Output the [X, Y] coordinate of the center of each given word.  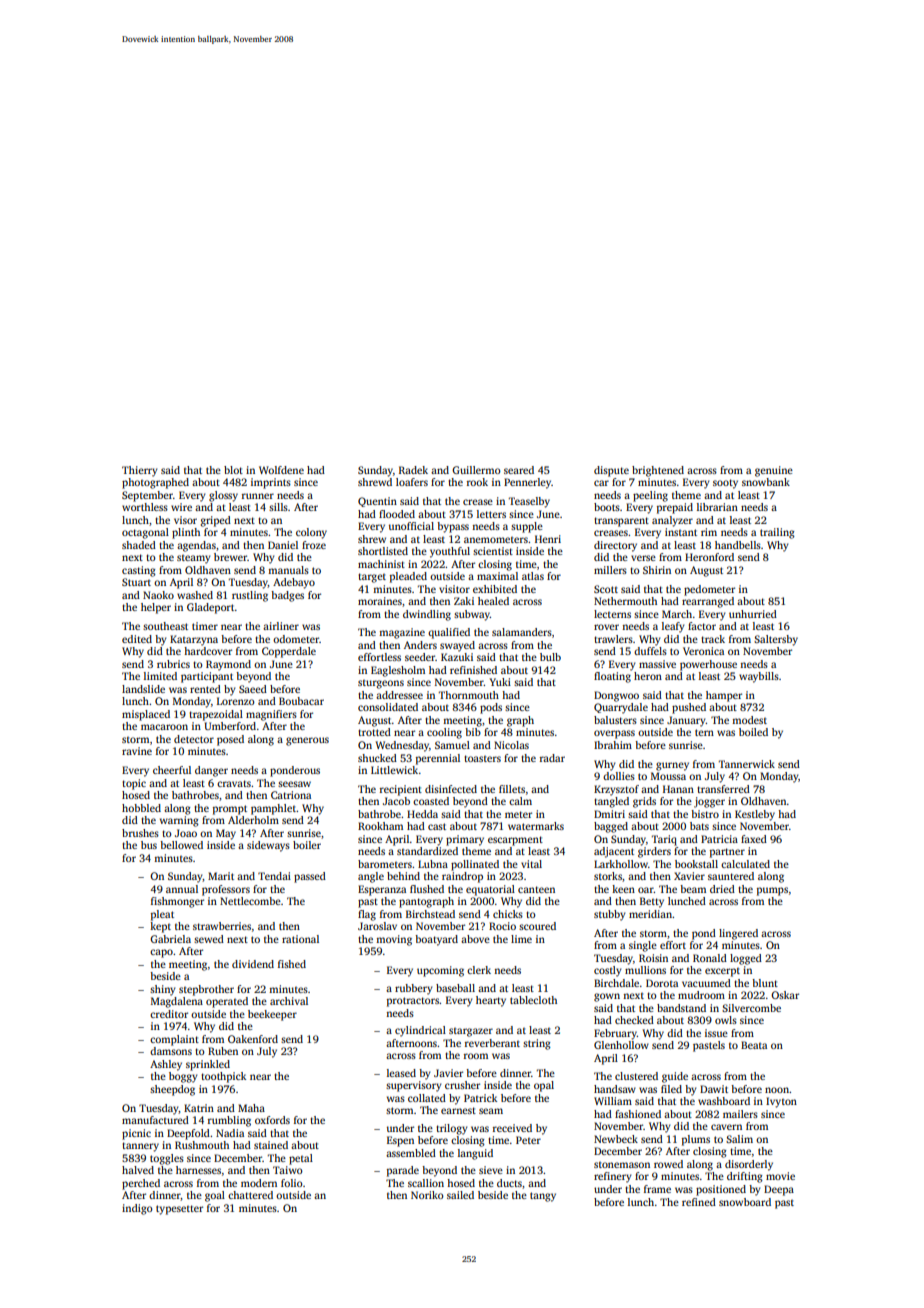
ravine [137, 751]
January [686, 721]
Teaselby [529, 502]
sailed [460, 1195]
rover [606, 627]
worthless [145, 507]
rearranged [708, 602]
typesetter [179, 1210]
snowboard [745, 1202]
